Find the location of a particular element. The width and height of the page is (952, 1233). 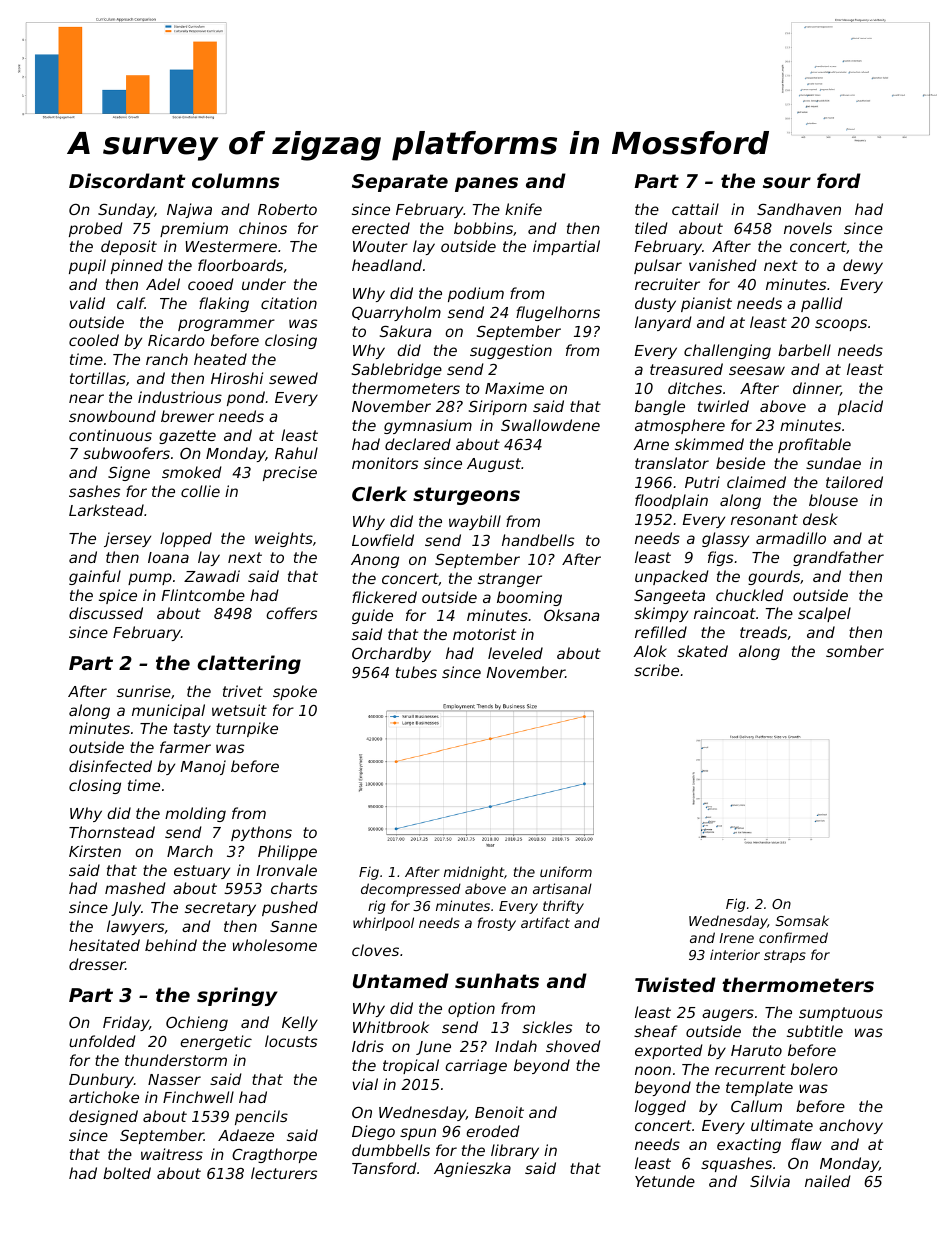

panes is located at coordinates (486, 184).
